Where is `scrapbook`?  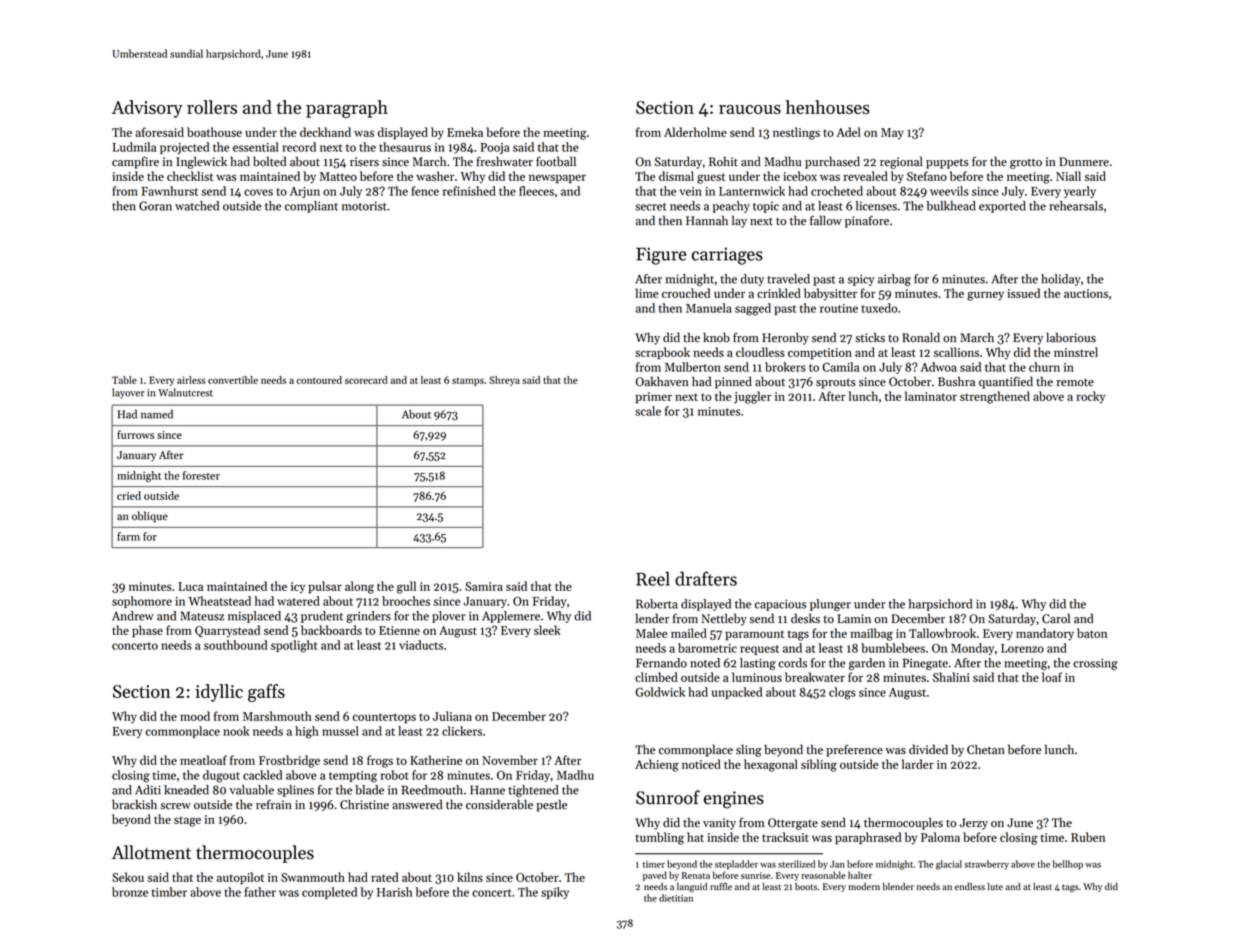
scrapbook is located at coordinates (662, 353).
